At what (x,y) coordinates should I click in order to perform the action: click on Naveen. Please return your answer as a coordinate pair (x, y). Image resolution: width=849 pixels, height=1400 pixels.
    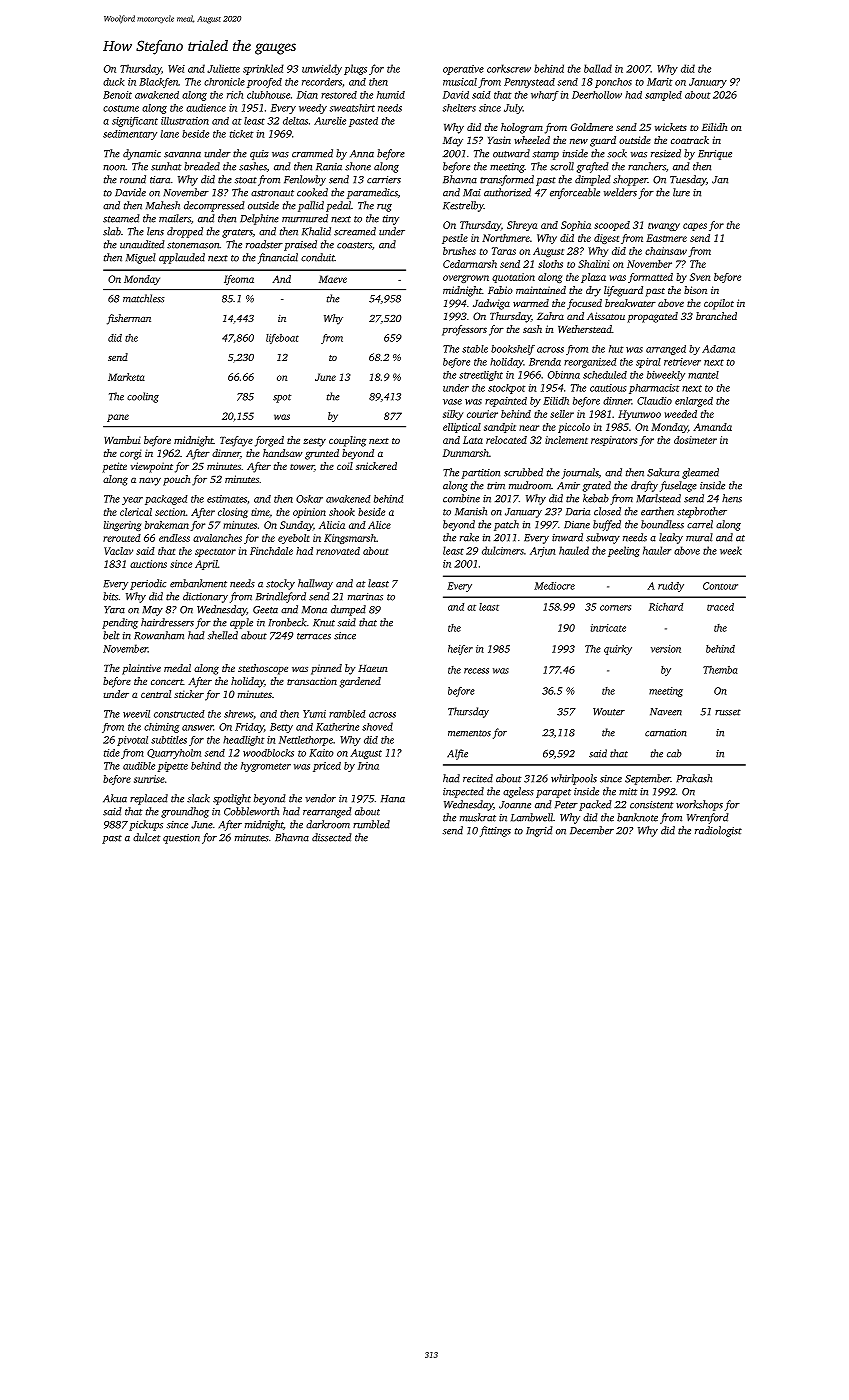
    Looking at the image, I should click on (666, 712).
